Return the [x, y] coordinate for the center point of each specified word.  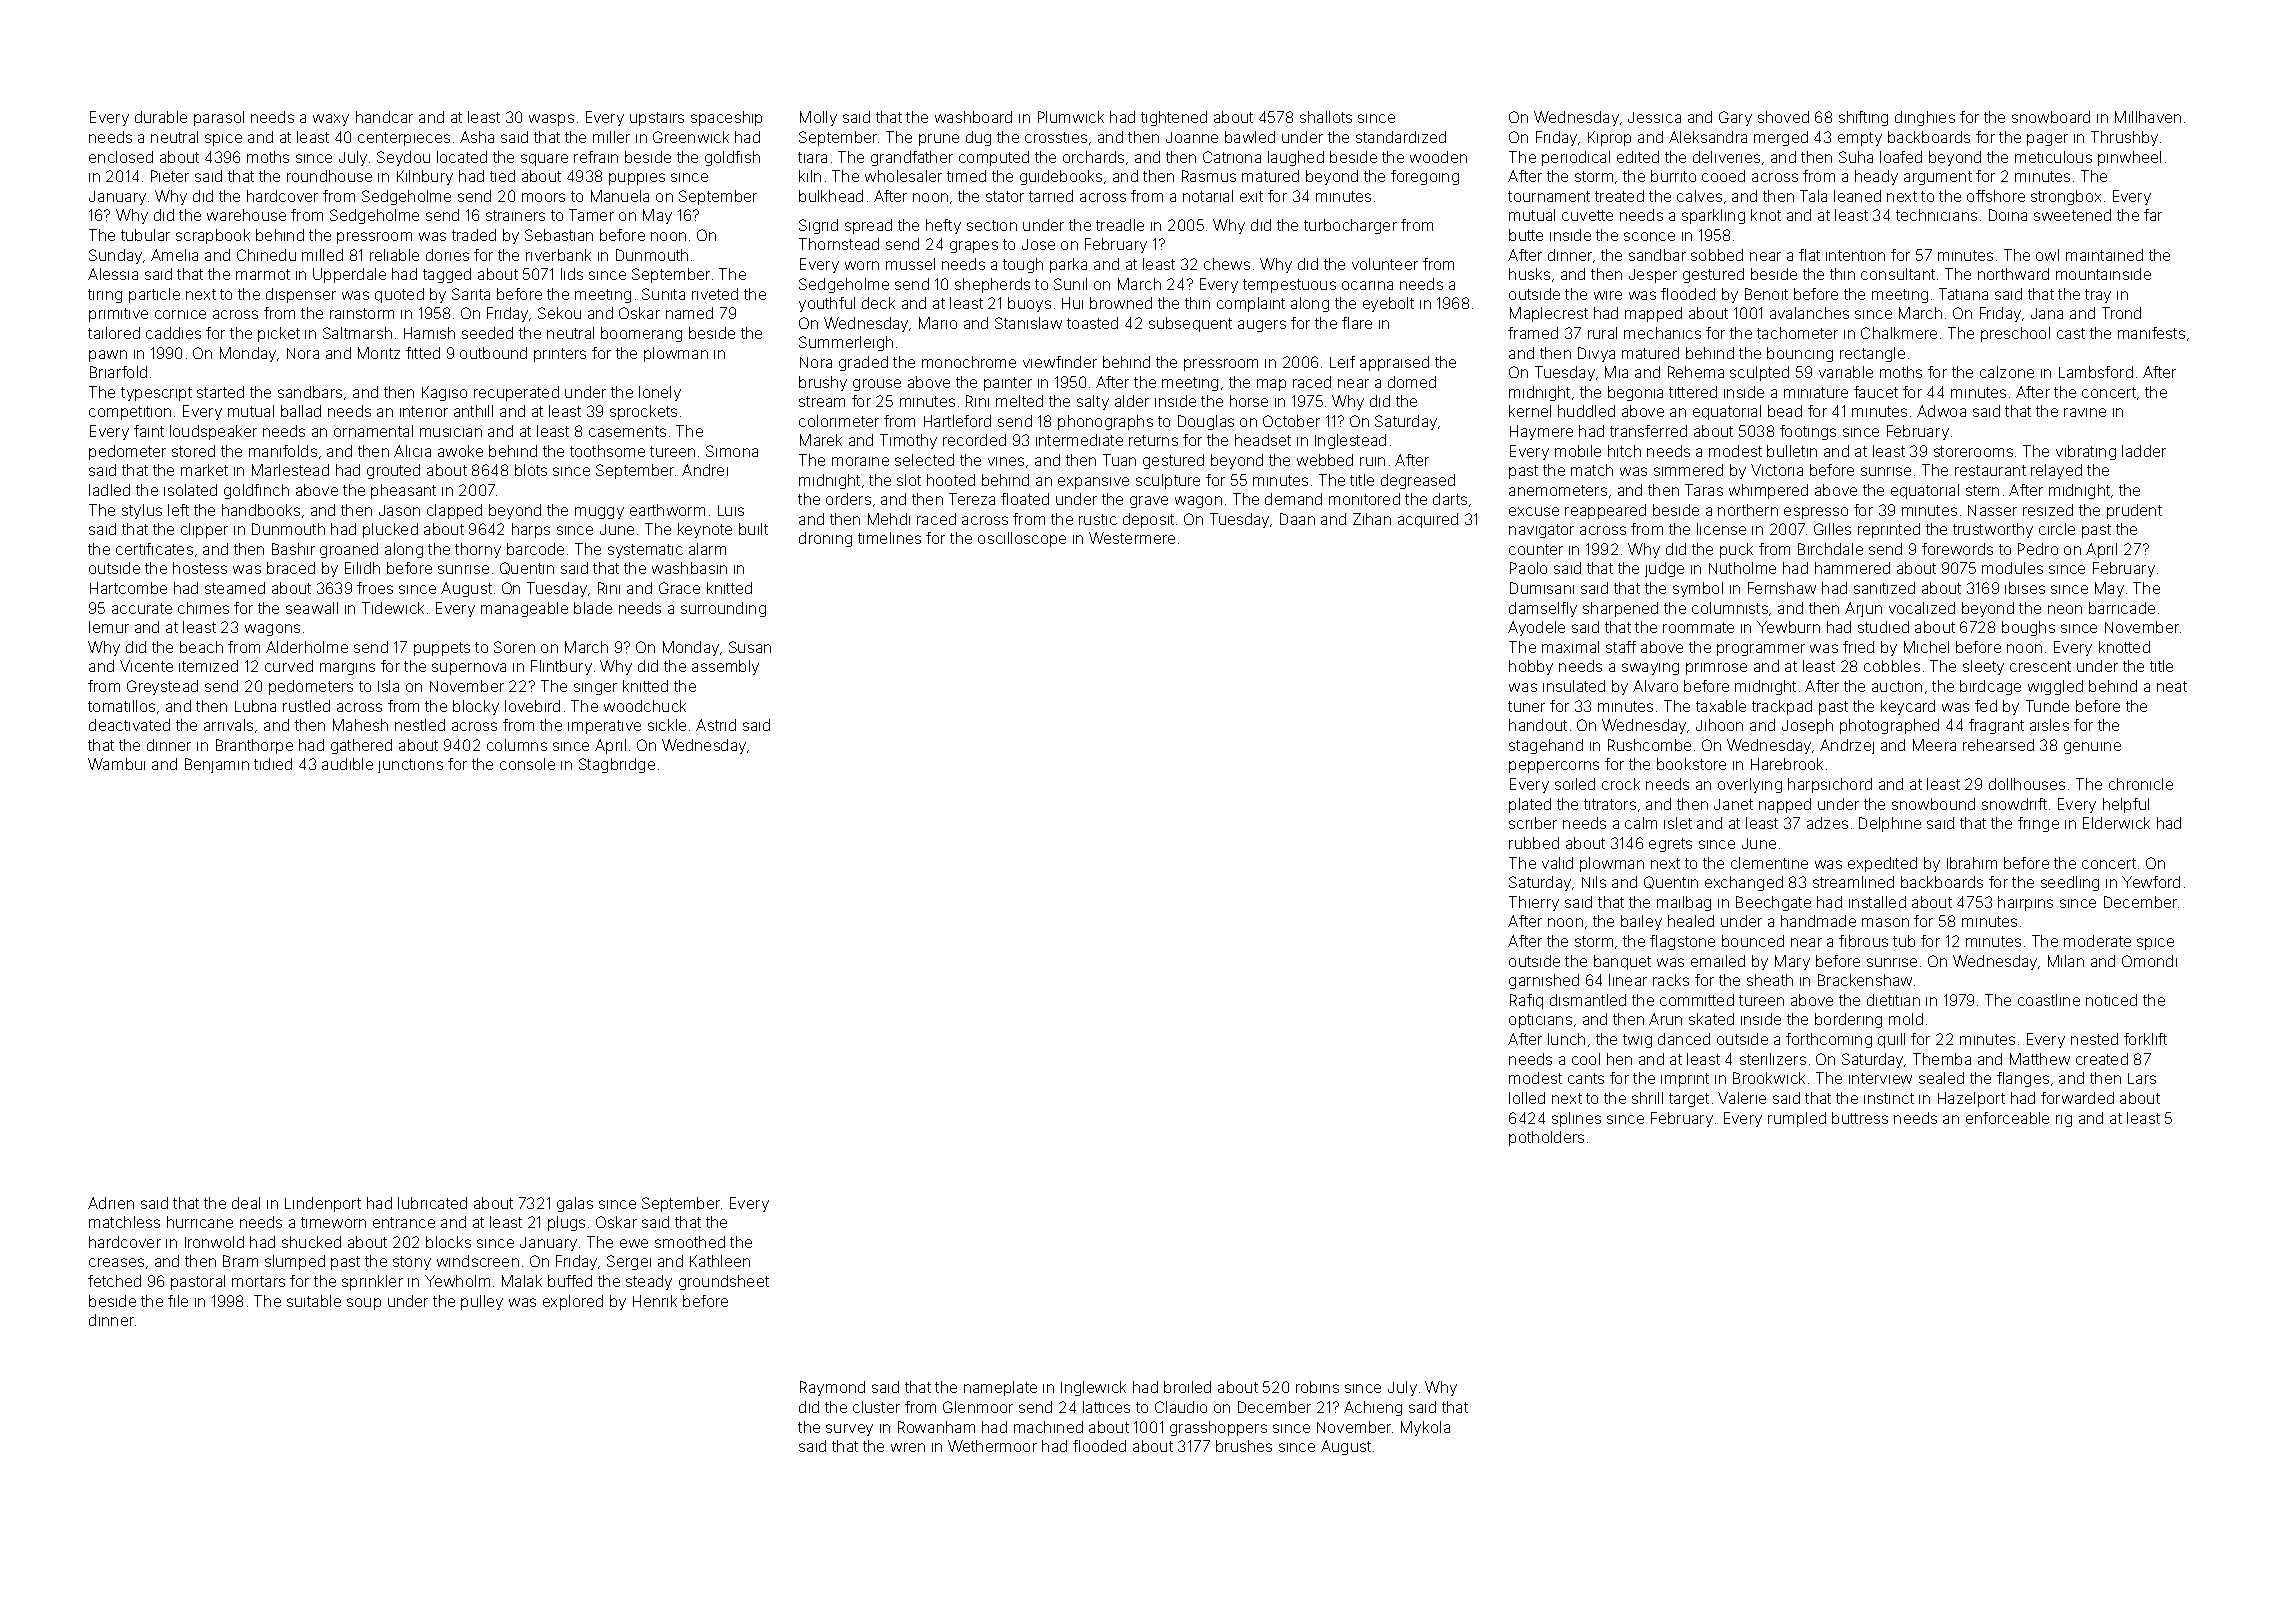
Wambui [116, 764]
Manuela [620, 196]
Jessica [1654, 117]
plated [1530, 805]
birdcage [1990, 687]
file [178, 1301]
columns [517, 745]
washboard [973, 117]
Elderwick [2116, 823]
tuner [1526, 706]
